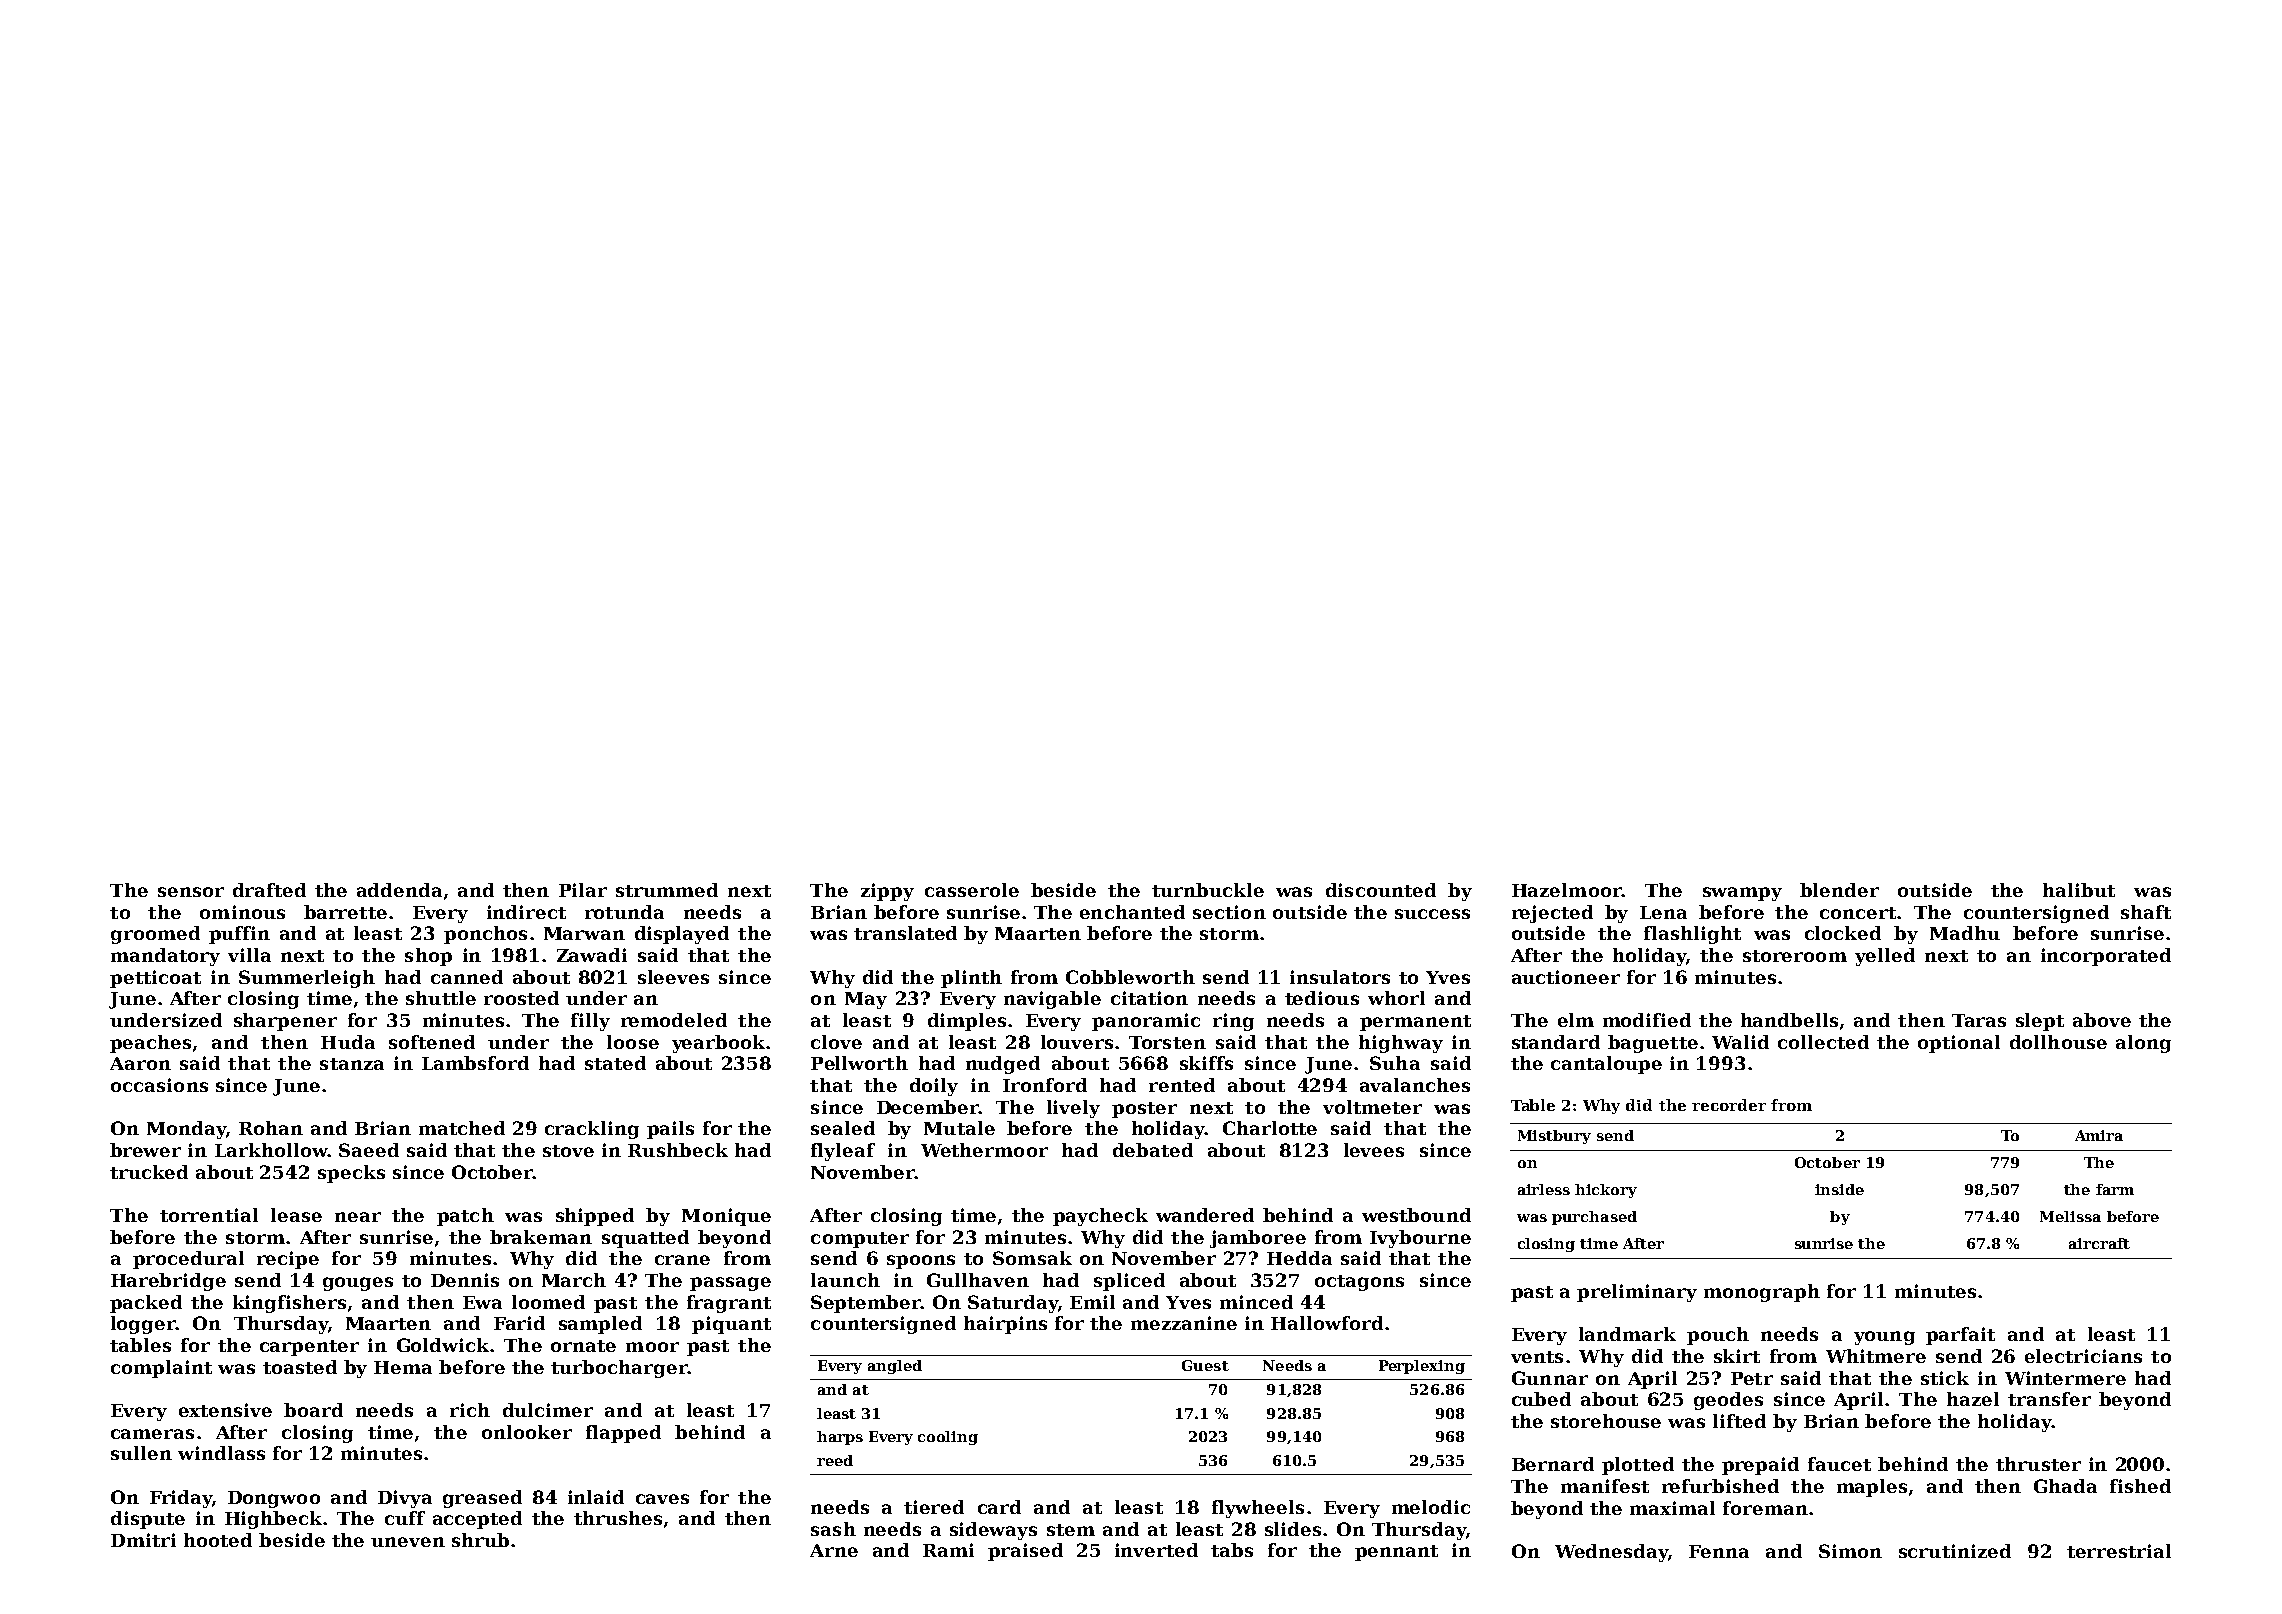  Describe the element at coordinates (150, 1044) in the screenshot. I see `peaches` at that location.
